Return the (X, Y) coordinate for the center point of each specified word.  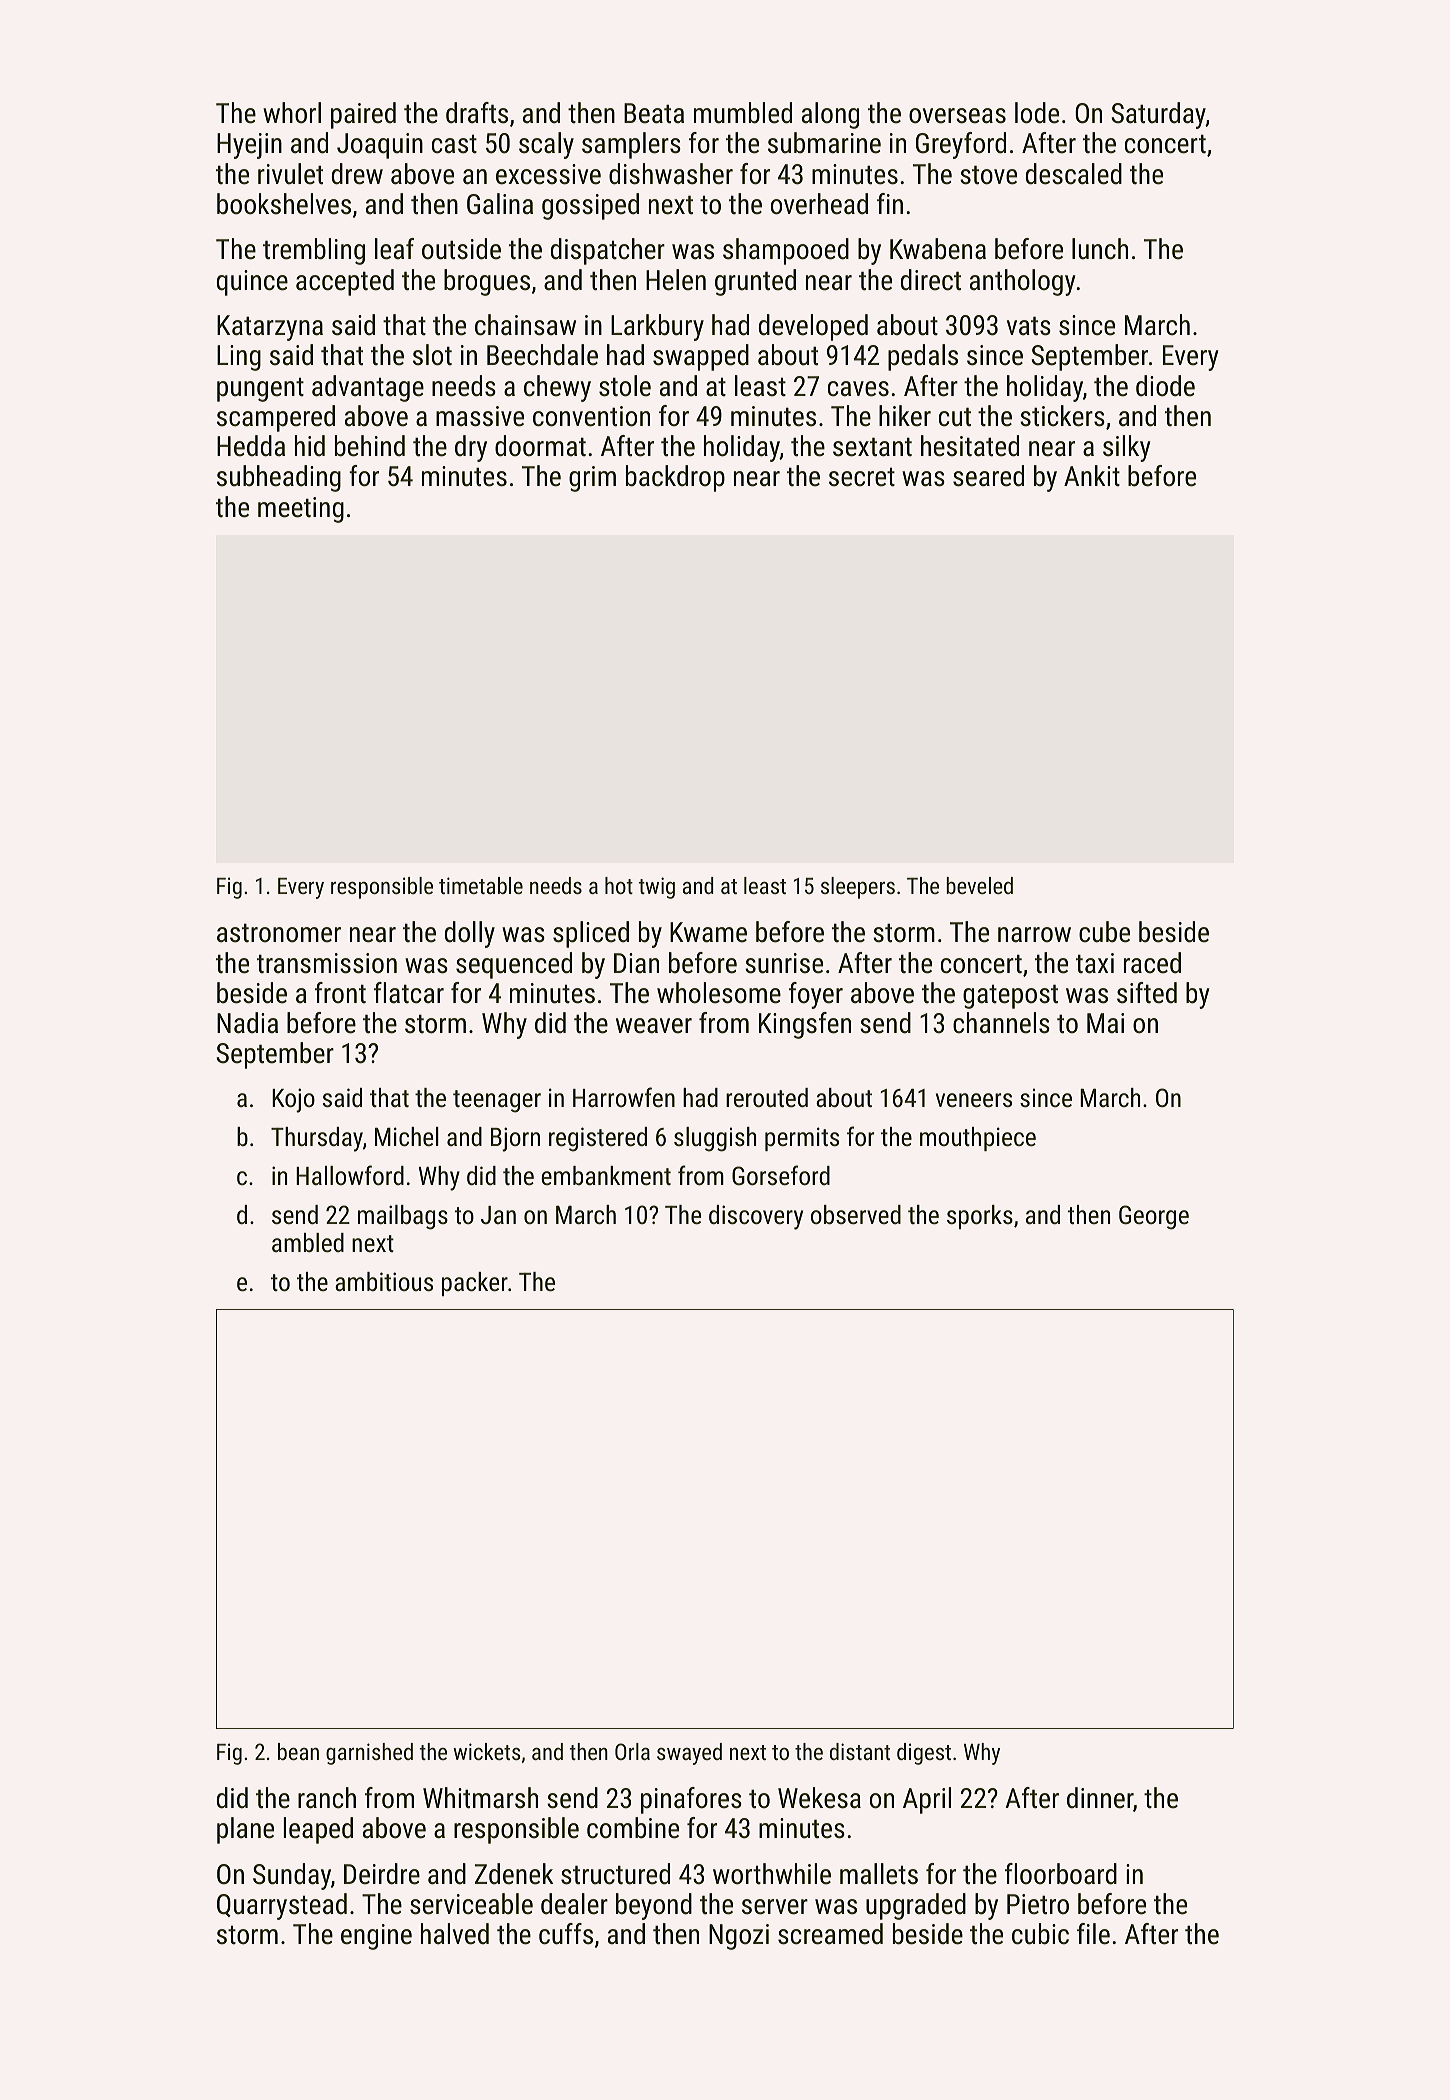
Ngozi (739, 1937)
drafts (477, 113)
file (1093, 1934)
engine (376, 1937)
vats (1029, 326)
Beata (654, 113)
